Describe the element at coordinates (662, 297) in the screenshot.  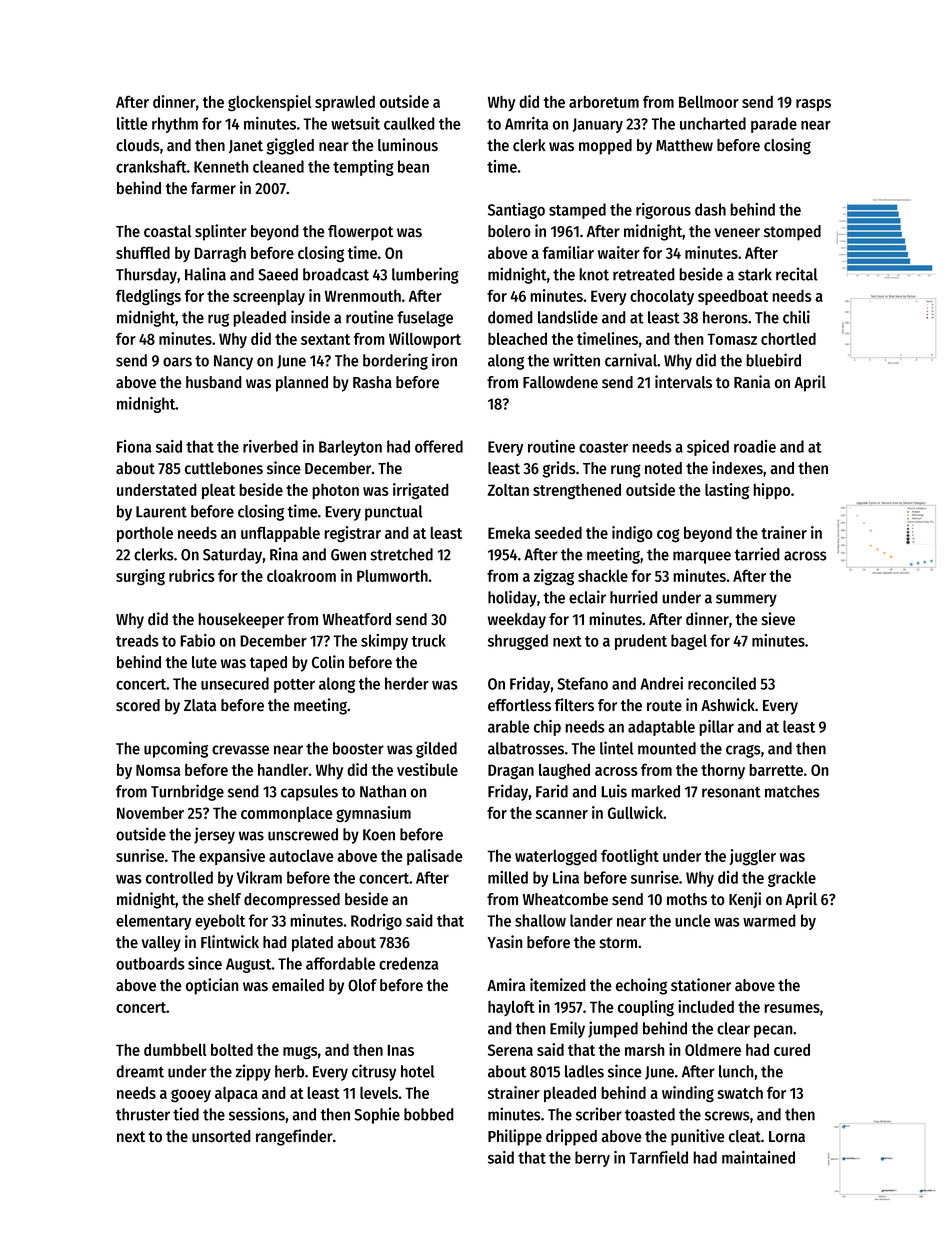
I see `chocolaty` at that location.
